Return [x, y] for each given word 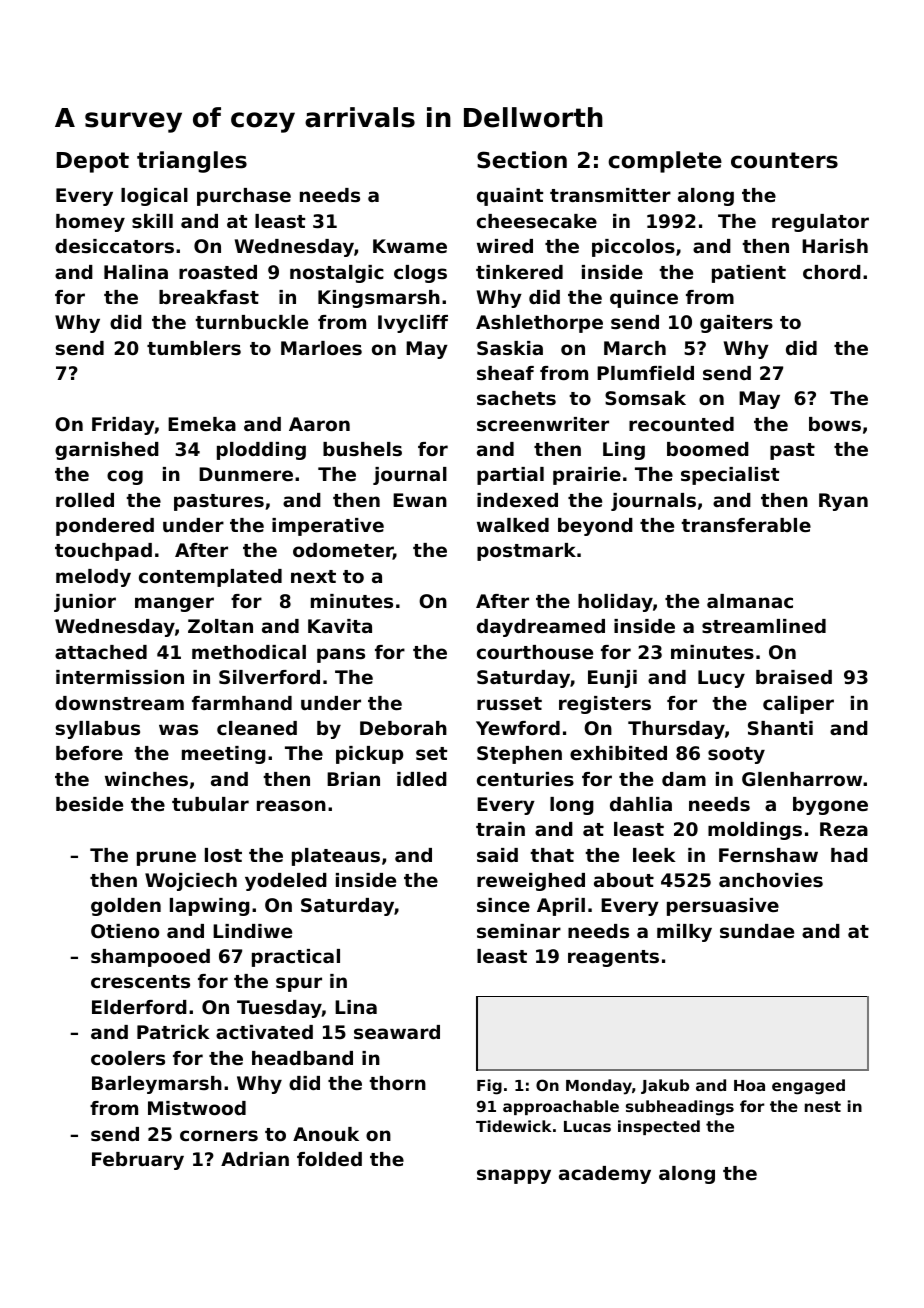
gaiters [736, 324]
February [138, 1161]
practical [296, 958]
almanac [750, 601]
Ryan [843, 502]
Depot [93, 162]
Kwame [410, 246]
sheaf [505, 373]
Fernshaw [768, 855]
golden [126, 907]
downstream [119, 703]
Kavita [340, 626]
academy [605, 1175]
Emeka [202, 424]
